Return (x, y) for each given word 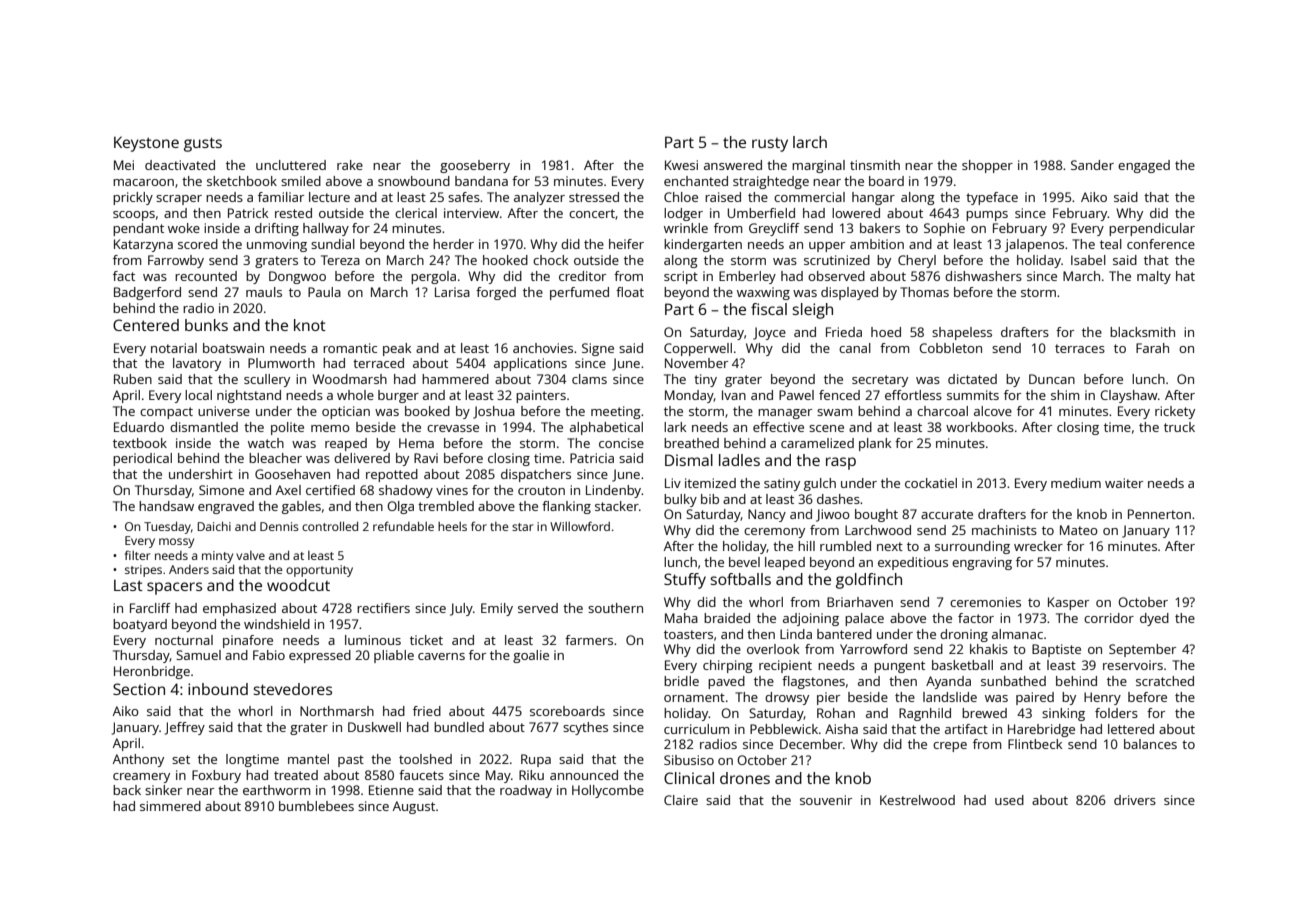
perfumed (579, 293)
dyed (1154, 619)
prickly (133, 198)
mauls (264, 292)
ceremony (774, 533)
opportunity (319, 571)
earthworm (277, 790)
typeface (992, 198)
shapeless (962, 333)
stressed (594, 197)
